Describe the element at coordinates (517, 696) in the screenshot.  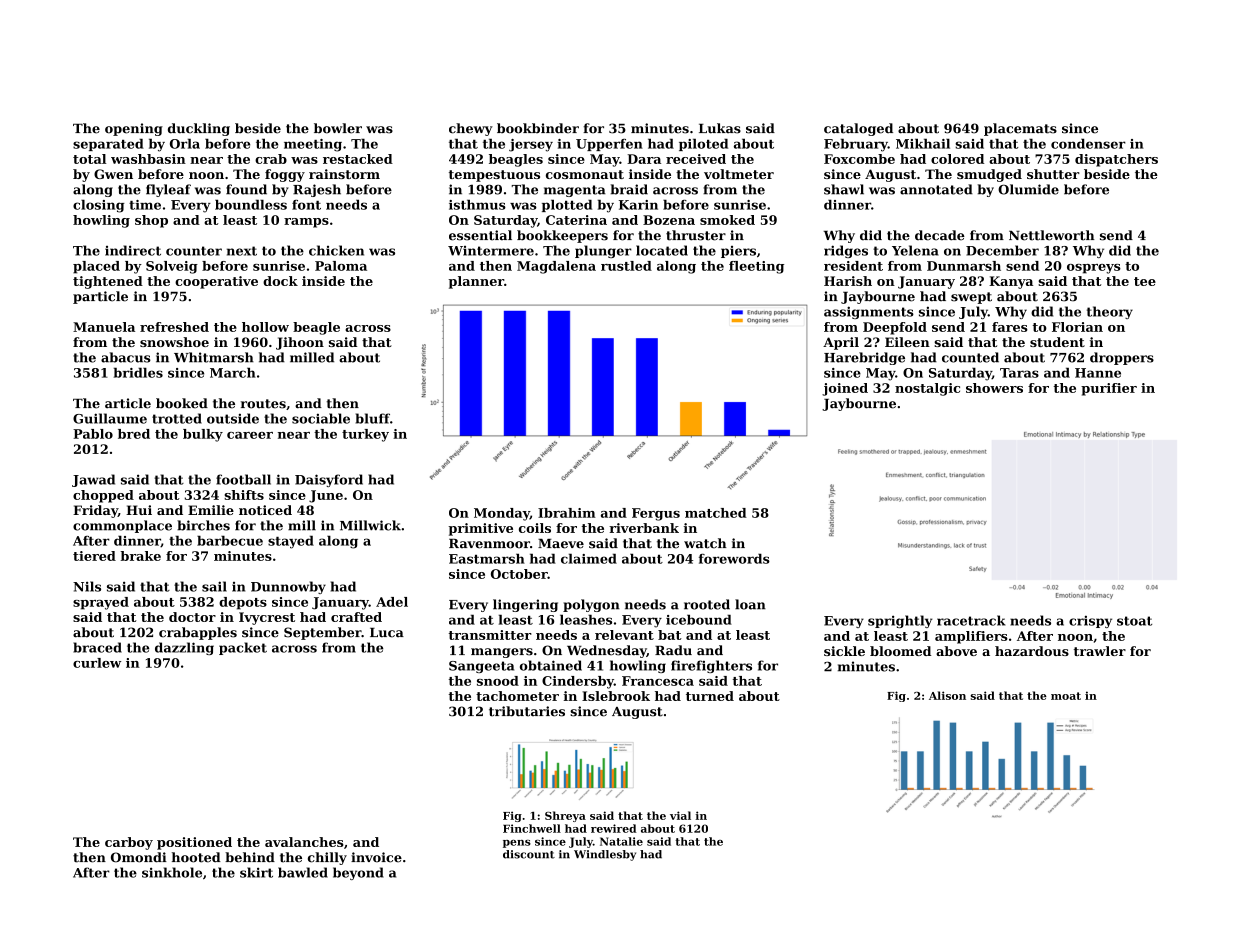
I see `tachometer` at that location.
